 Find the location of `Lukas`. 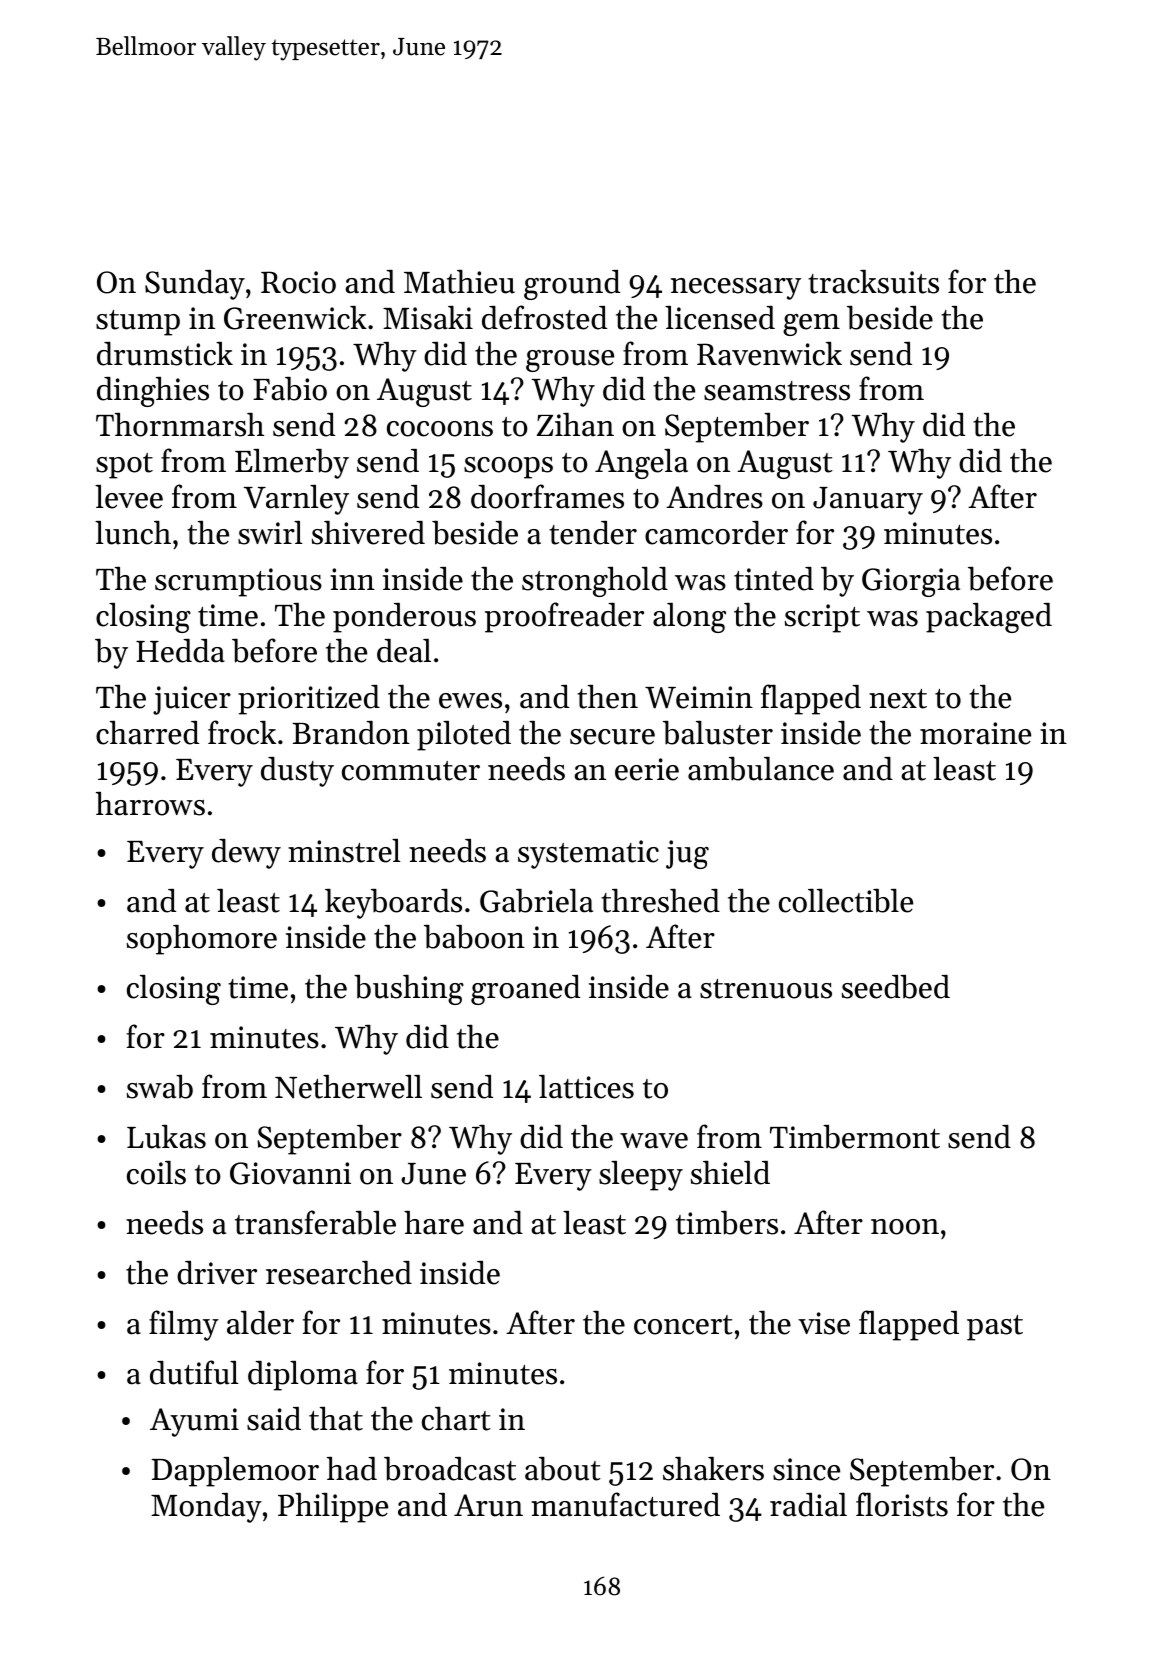

Lukas is located at coordinates (166, 1137).
